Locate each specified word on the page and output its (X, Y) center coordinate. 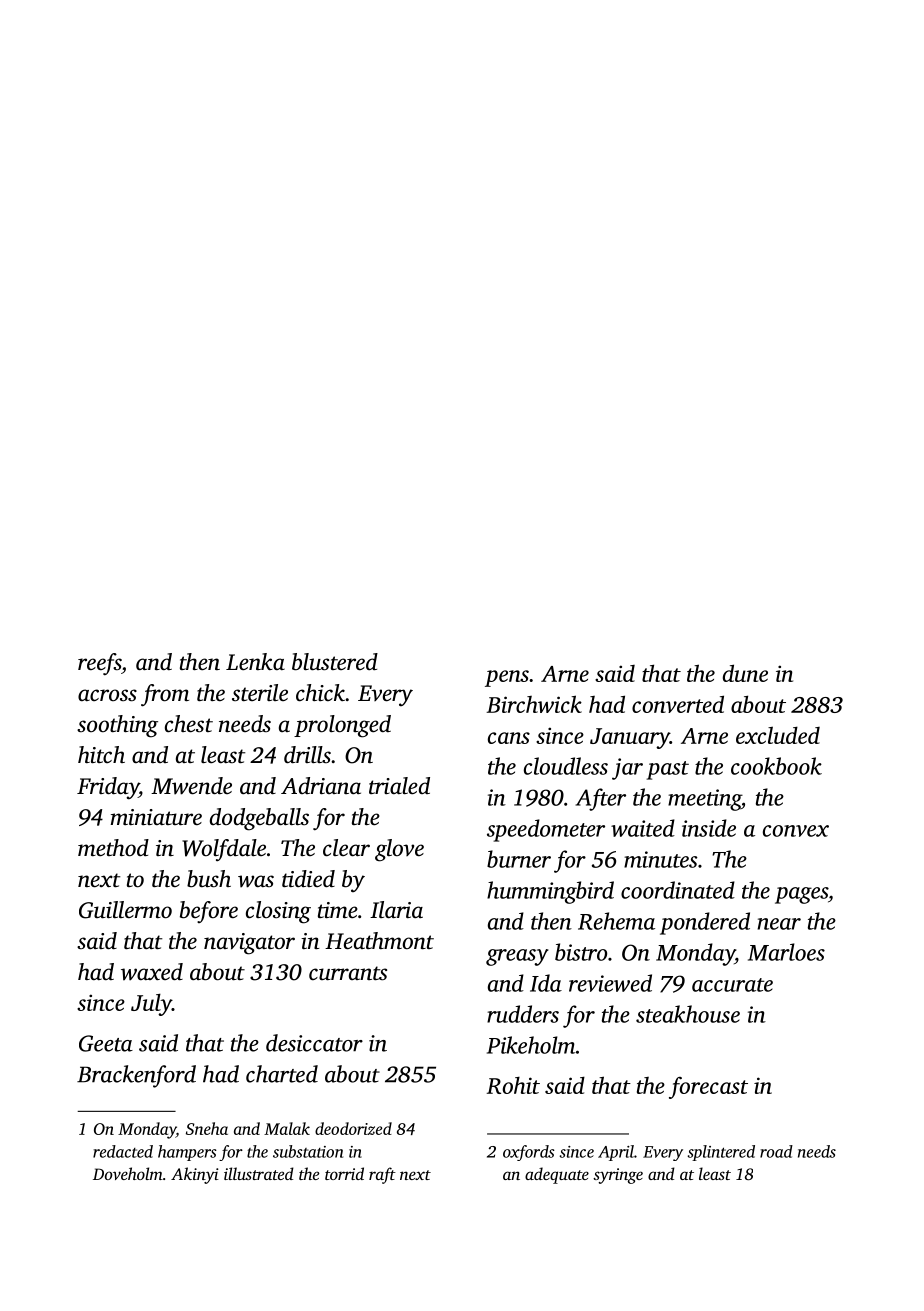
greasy (517, 957)
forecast (708, 1088)
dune (745, 673)
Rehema (616, 921)
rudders (523, 1014)
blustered (335, 662)
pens (507, 678)
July (151, 1004)
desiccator (314, 1043)
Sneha (207, 1128)
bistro (581, 952)
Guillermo (125, 910)
